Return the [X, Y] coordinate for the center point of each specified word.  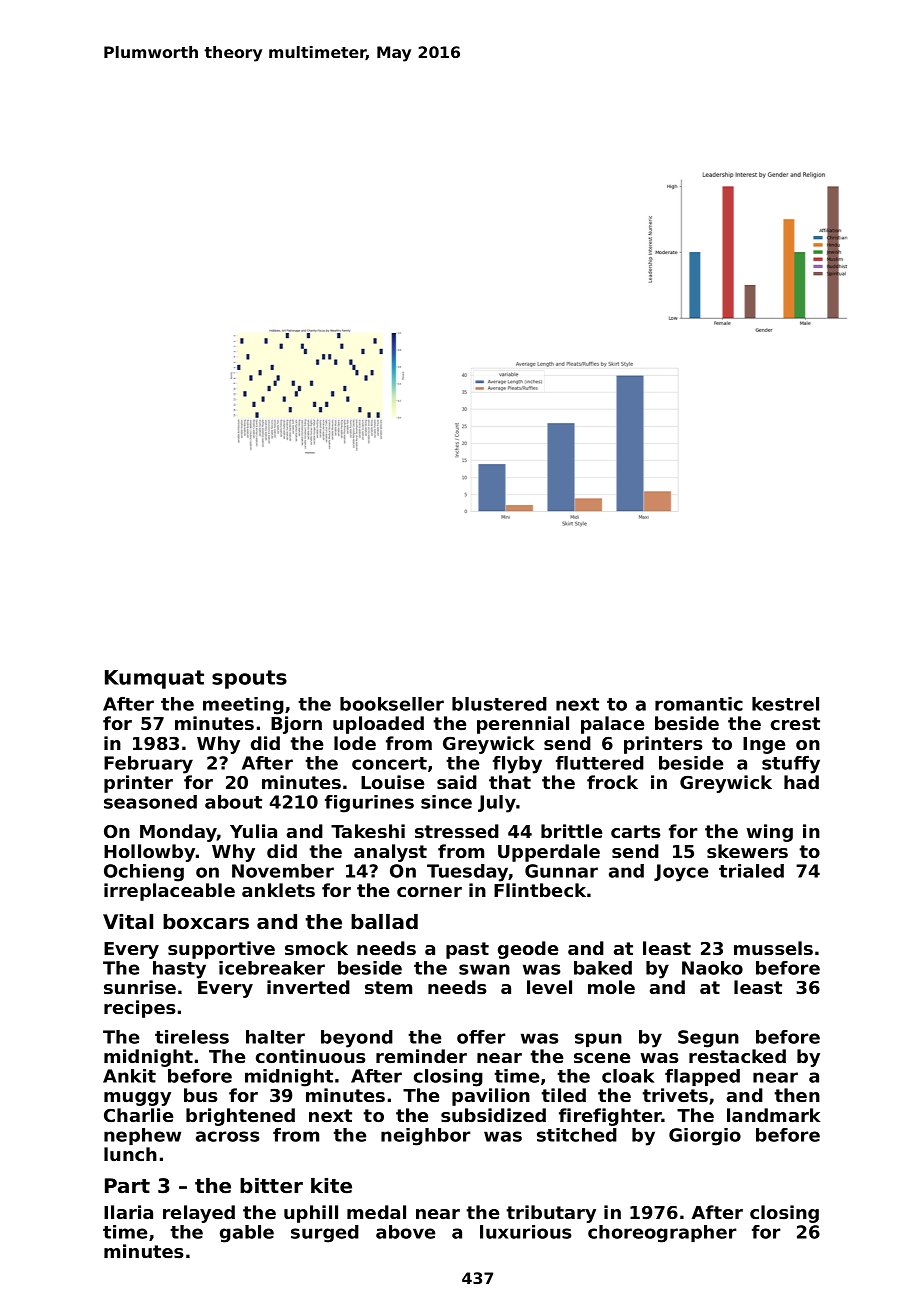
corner [429, 892]
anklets [278, 890]
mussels [773, 948]
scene [602, 1058]
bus [200, 1095]
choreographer [662, 1234]
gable [247, 1234]
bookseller [392, 704]
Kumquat [154, 679]
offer [481, 1037]
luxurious [526, 1232]
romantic [699, 704]
